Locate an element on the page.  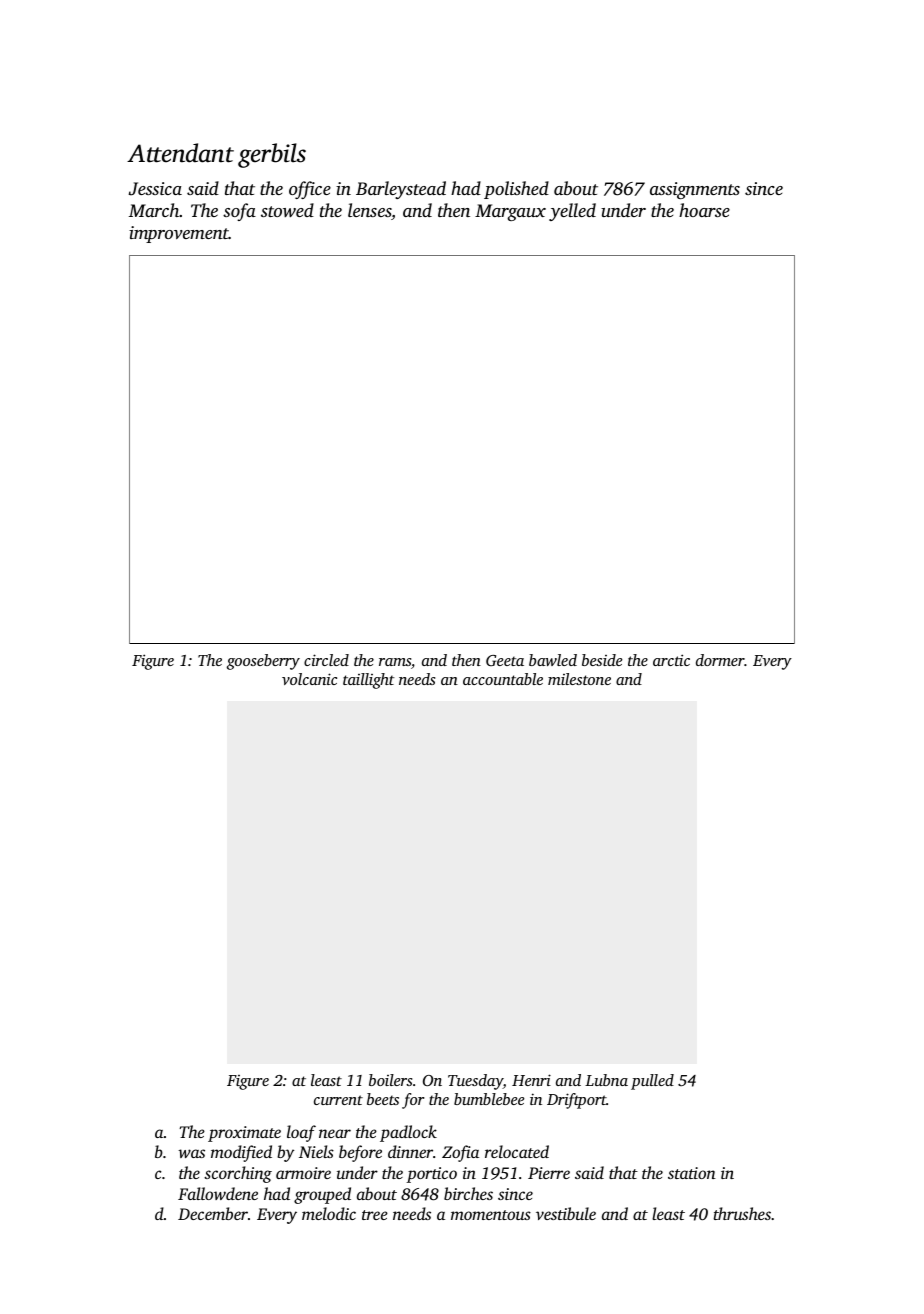
volcanic is located at coordinates (309, 679).
